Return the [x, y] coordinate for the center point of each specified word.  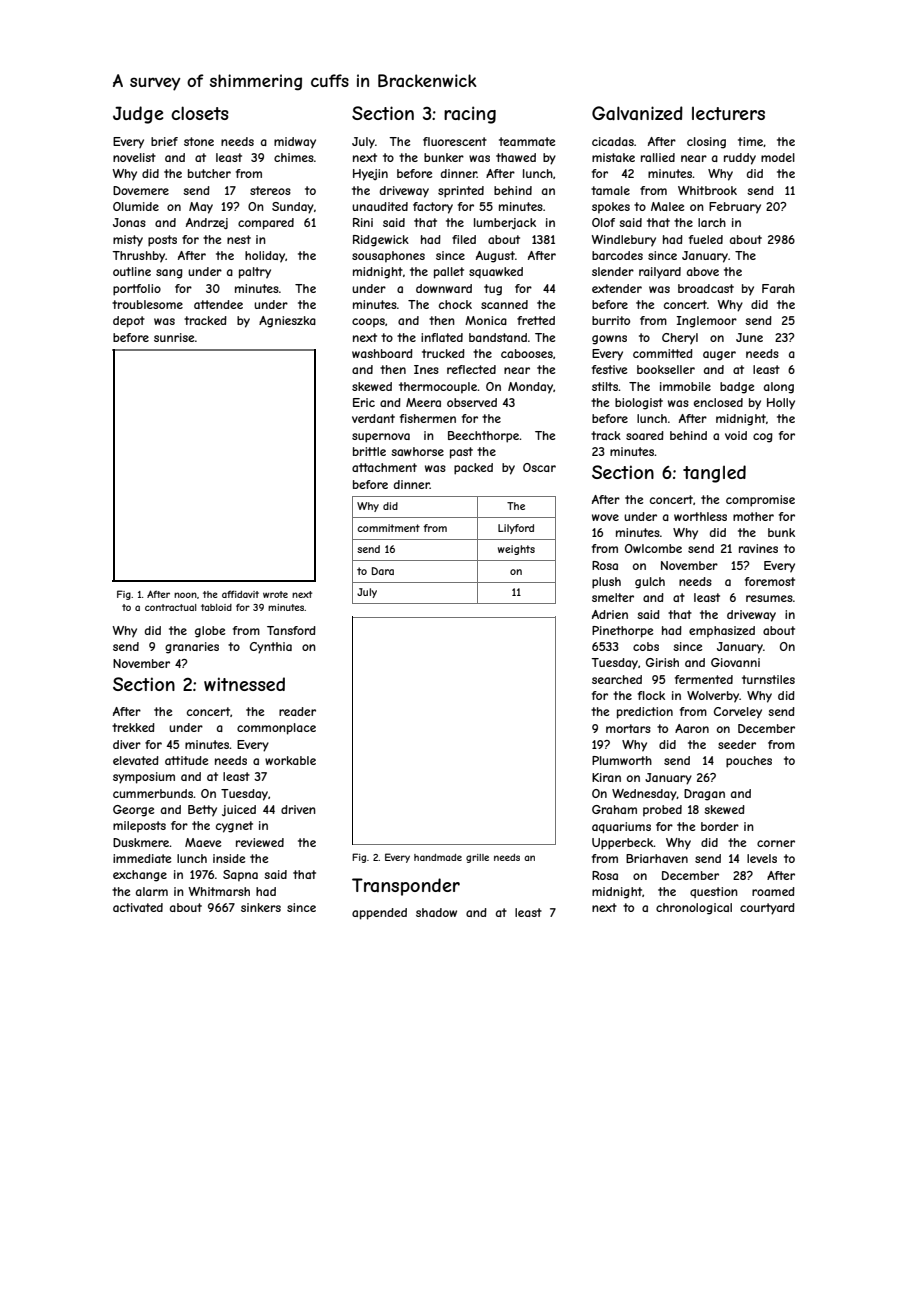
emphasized [722, 631]
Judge [138, 115]
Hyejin [370, 175]
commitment [388, 528]
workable [290, 760]
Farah [778, 288]
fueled [706, 239]
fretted [536, 320]
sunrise [174, 337]
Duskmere [141, 842]
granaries [192, 648]
